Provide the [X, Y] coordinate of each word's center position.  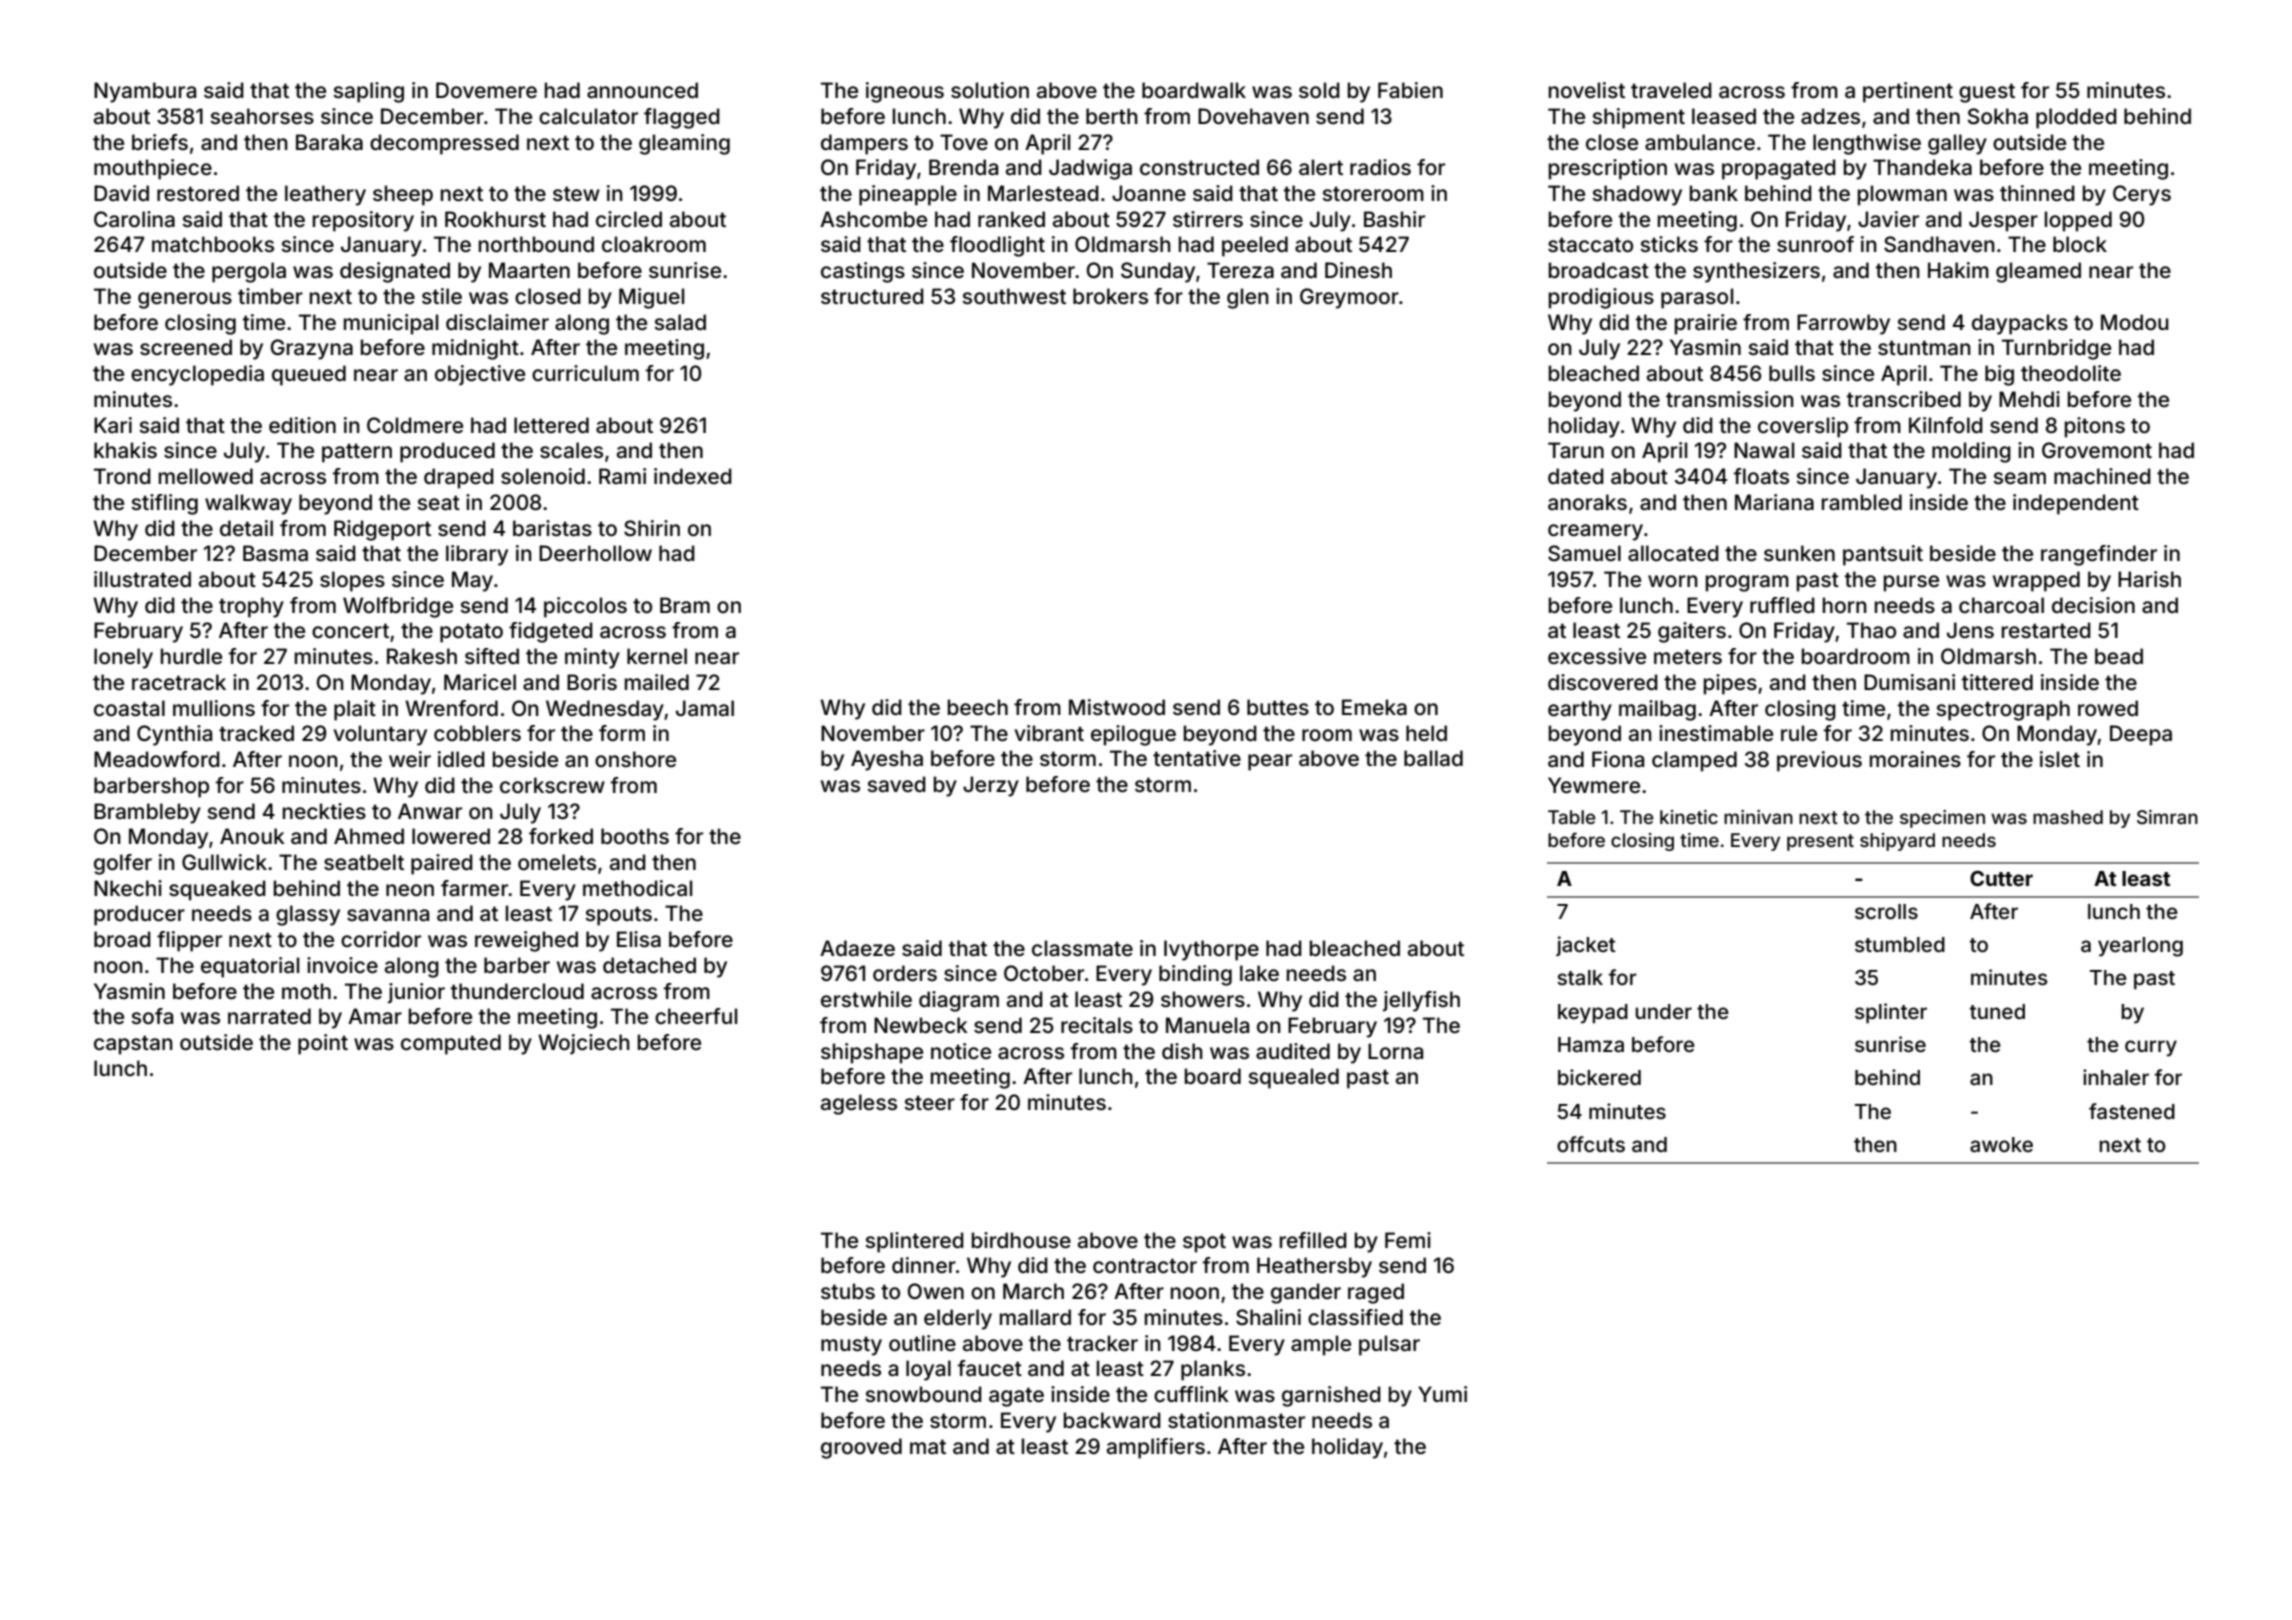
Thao [1871, 630]
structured [872, 296]
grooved [861, 1448]
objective [480, 375]
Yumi [1442, 1394]
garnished [1331, 1396]
